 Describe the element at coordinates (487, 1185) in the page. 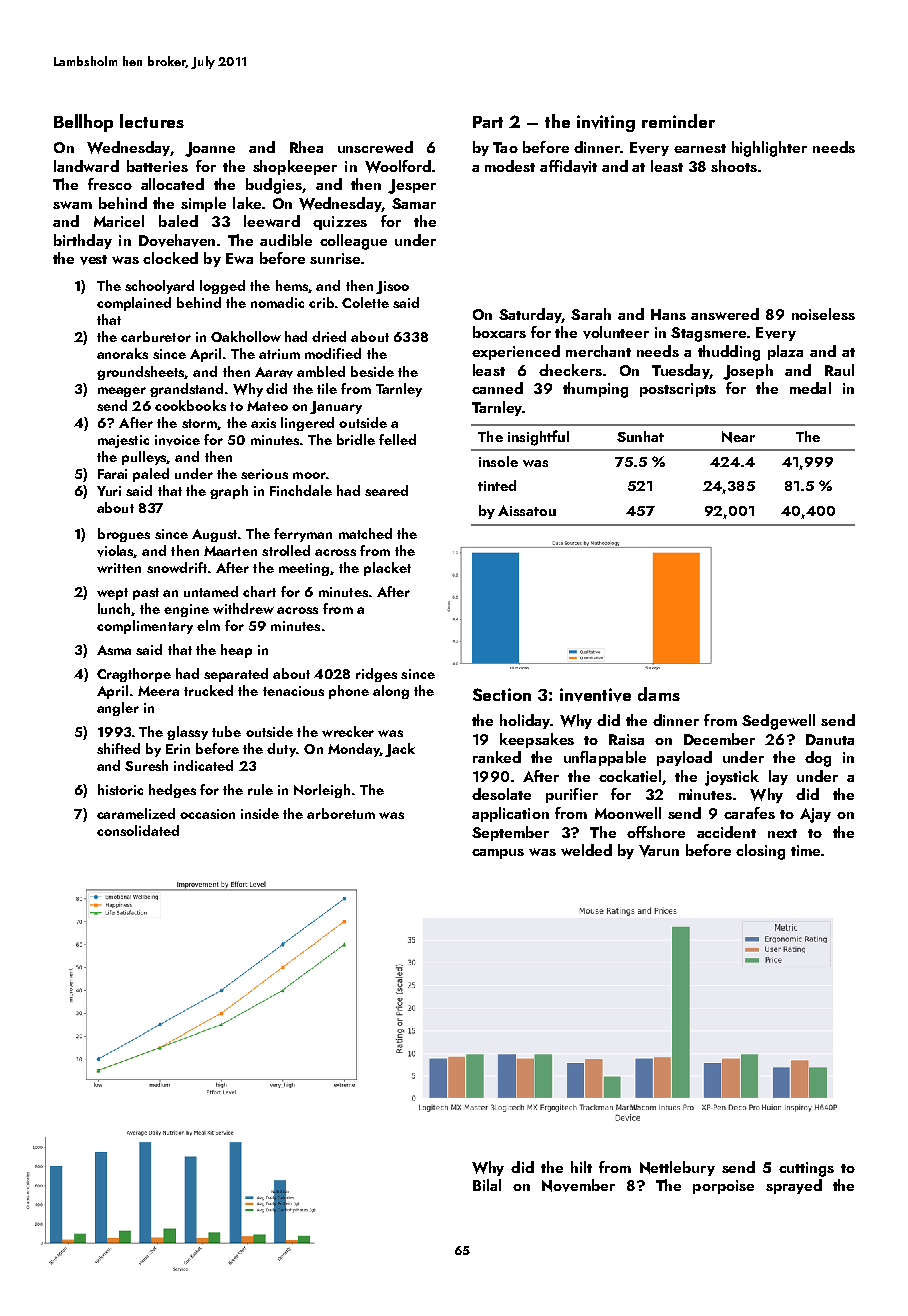

I see `Bilal` at that location.
